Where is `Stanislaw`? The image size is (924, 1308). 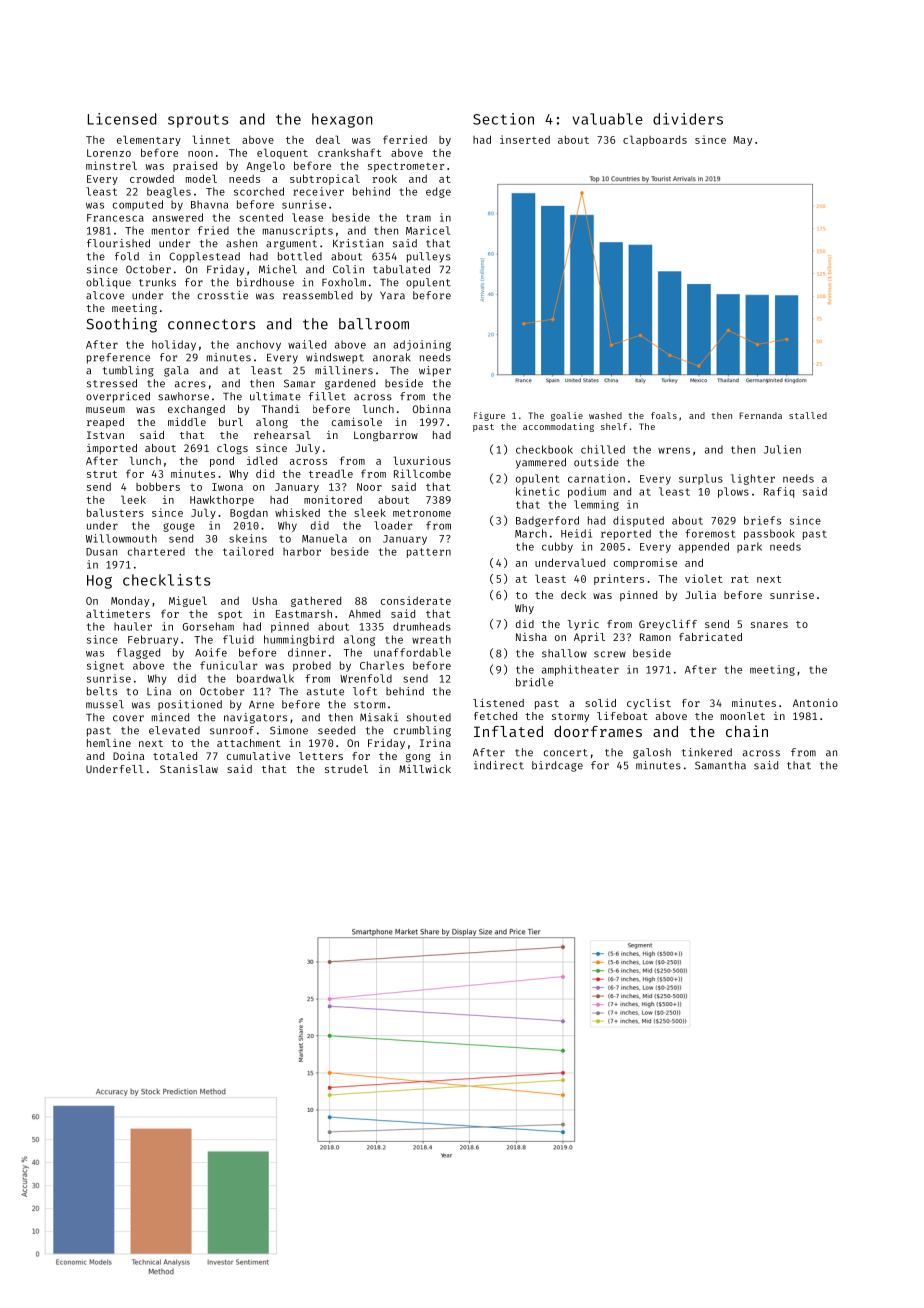 Stanislaw is located at coordinates (189, 769).
